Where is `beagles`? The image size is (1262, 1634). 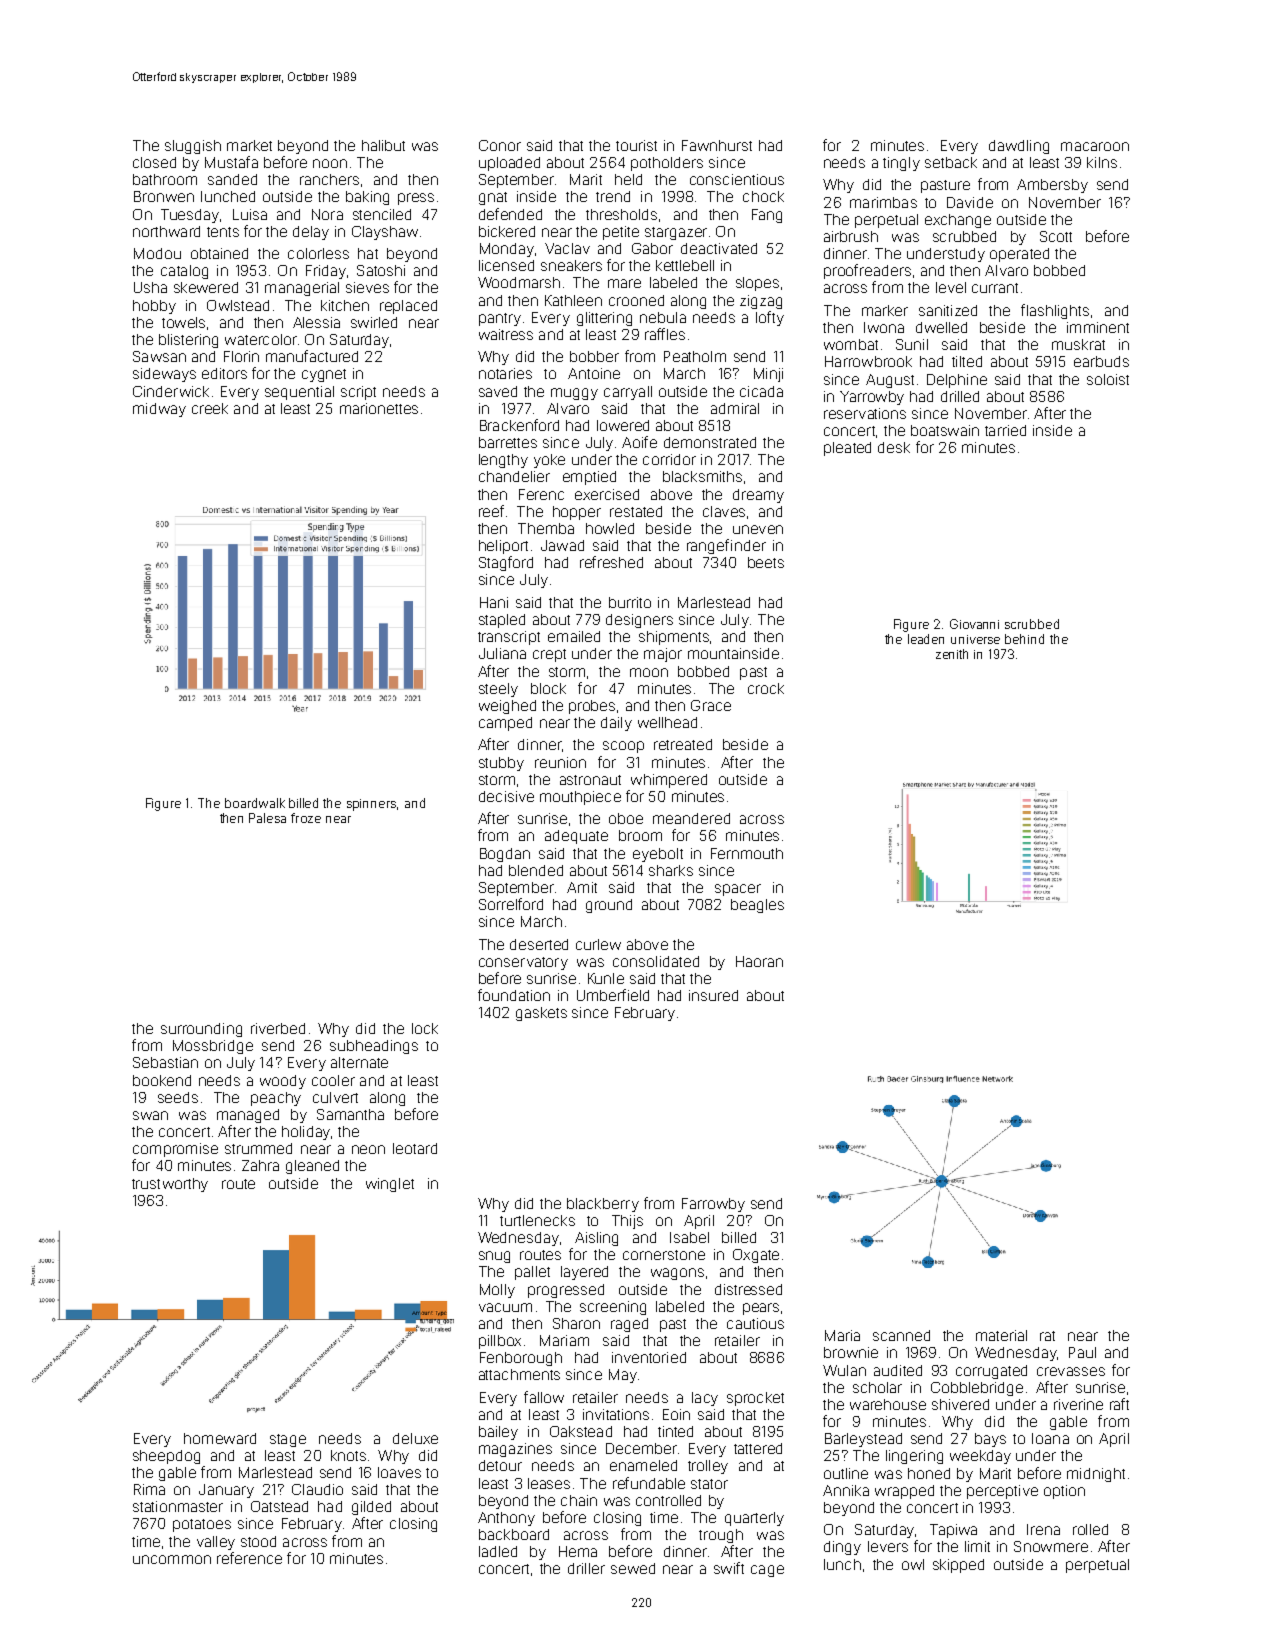
beagles is located at coordinates (757, 906).
